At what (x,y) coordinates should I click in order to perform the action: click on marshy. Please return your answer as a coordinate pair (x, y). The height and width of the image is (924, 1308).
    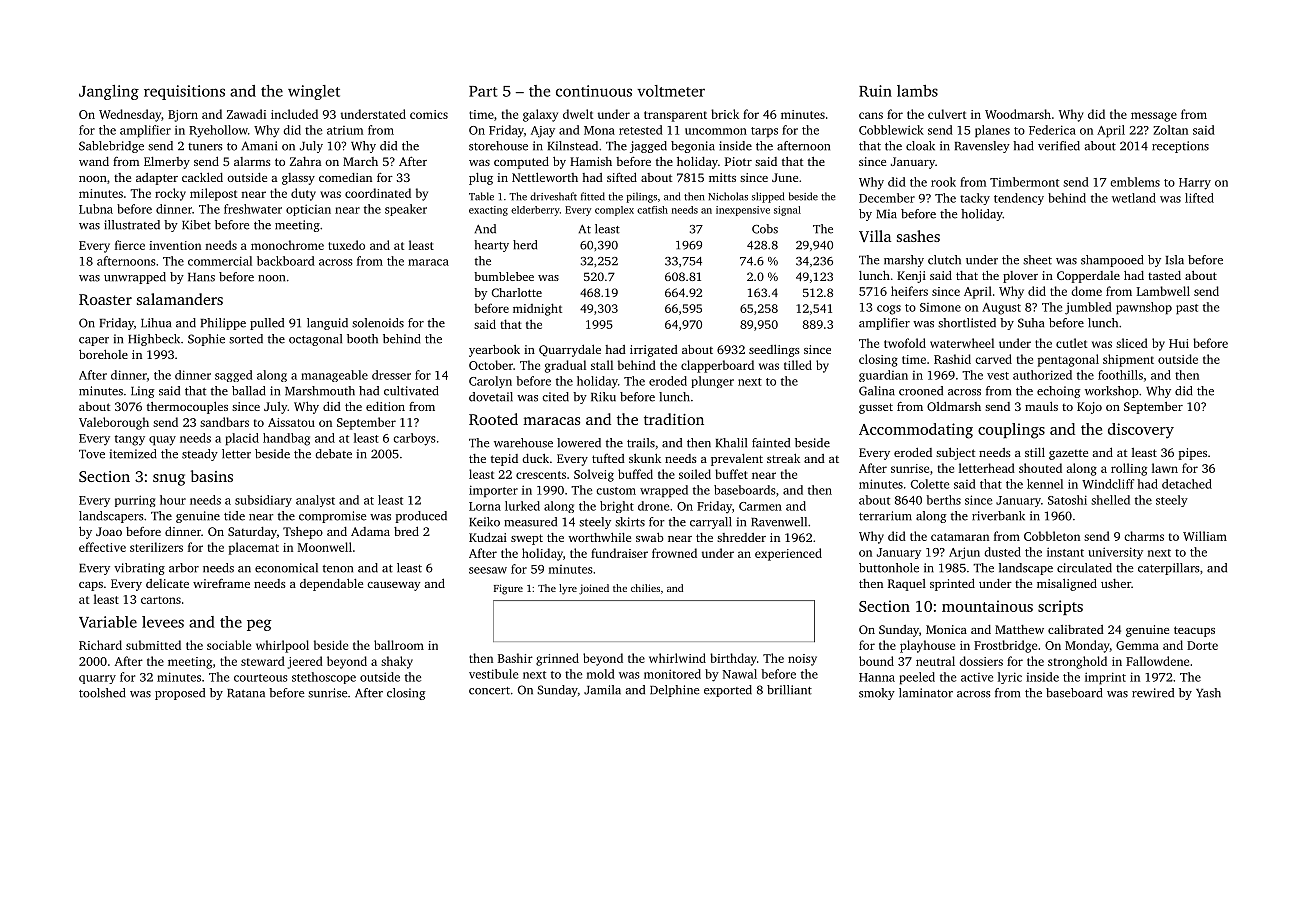
    Looking at the image, I should click on (904, 261).
